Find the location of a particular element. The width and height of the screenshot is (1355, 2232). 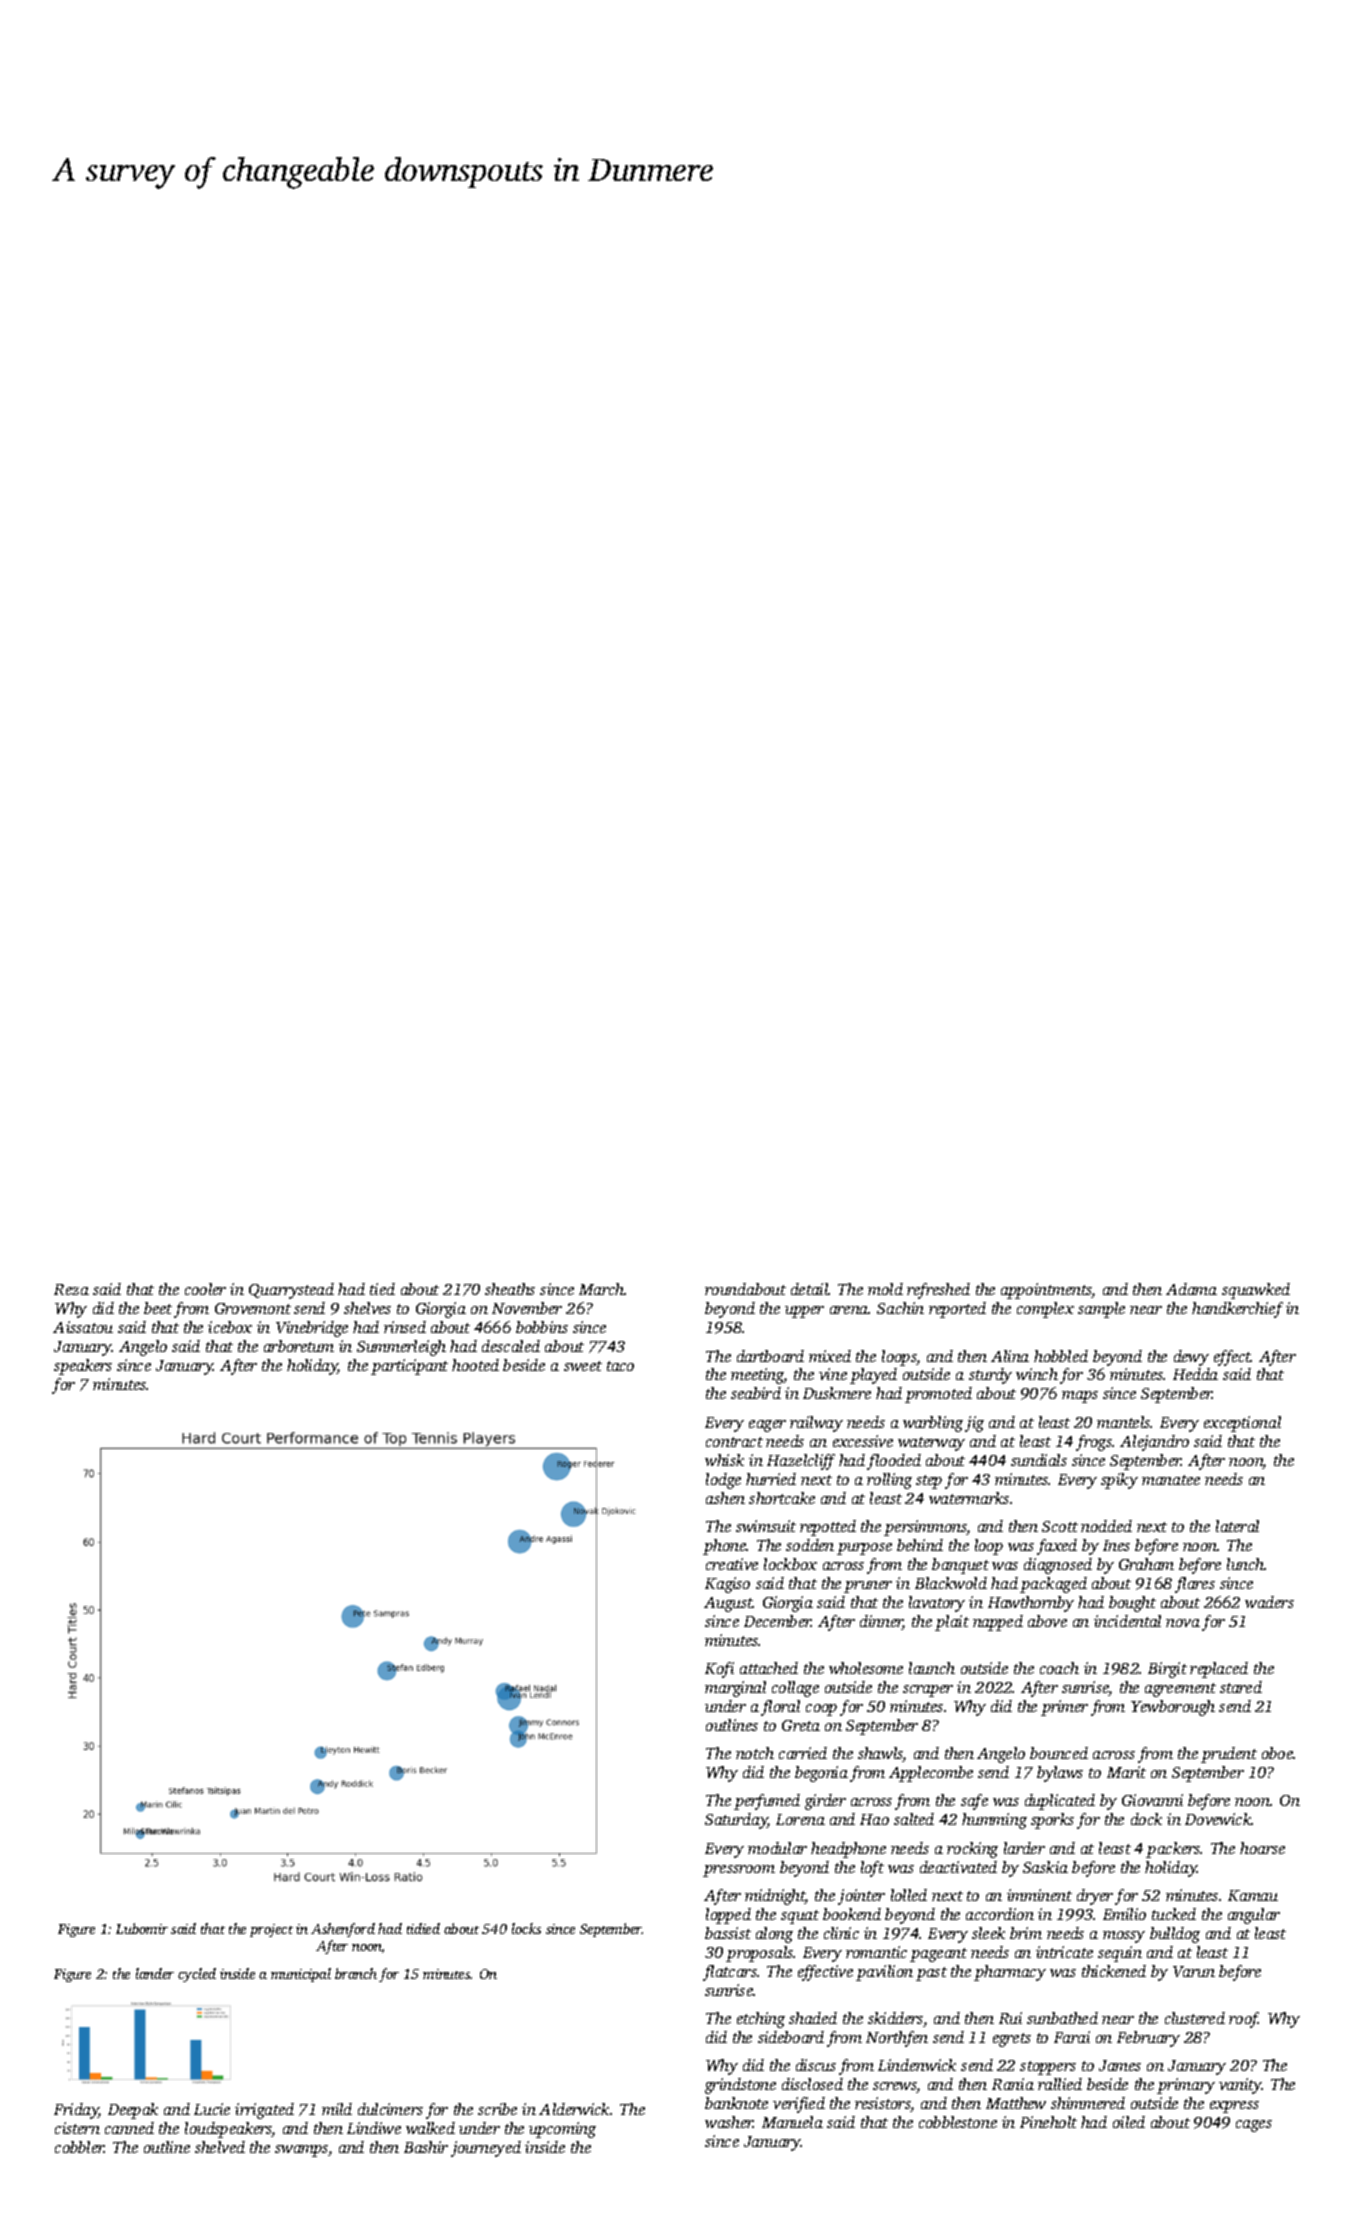

perfumed is located at coordinates (767, 1802).
